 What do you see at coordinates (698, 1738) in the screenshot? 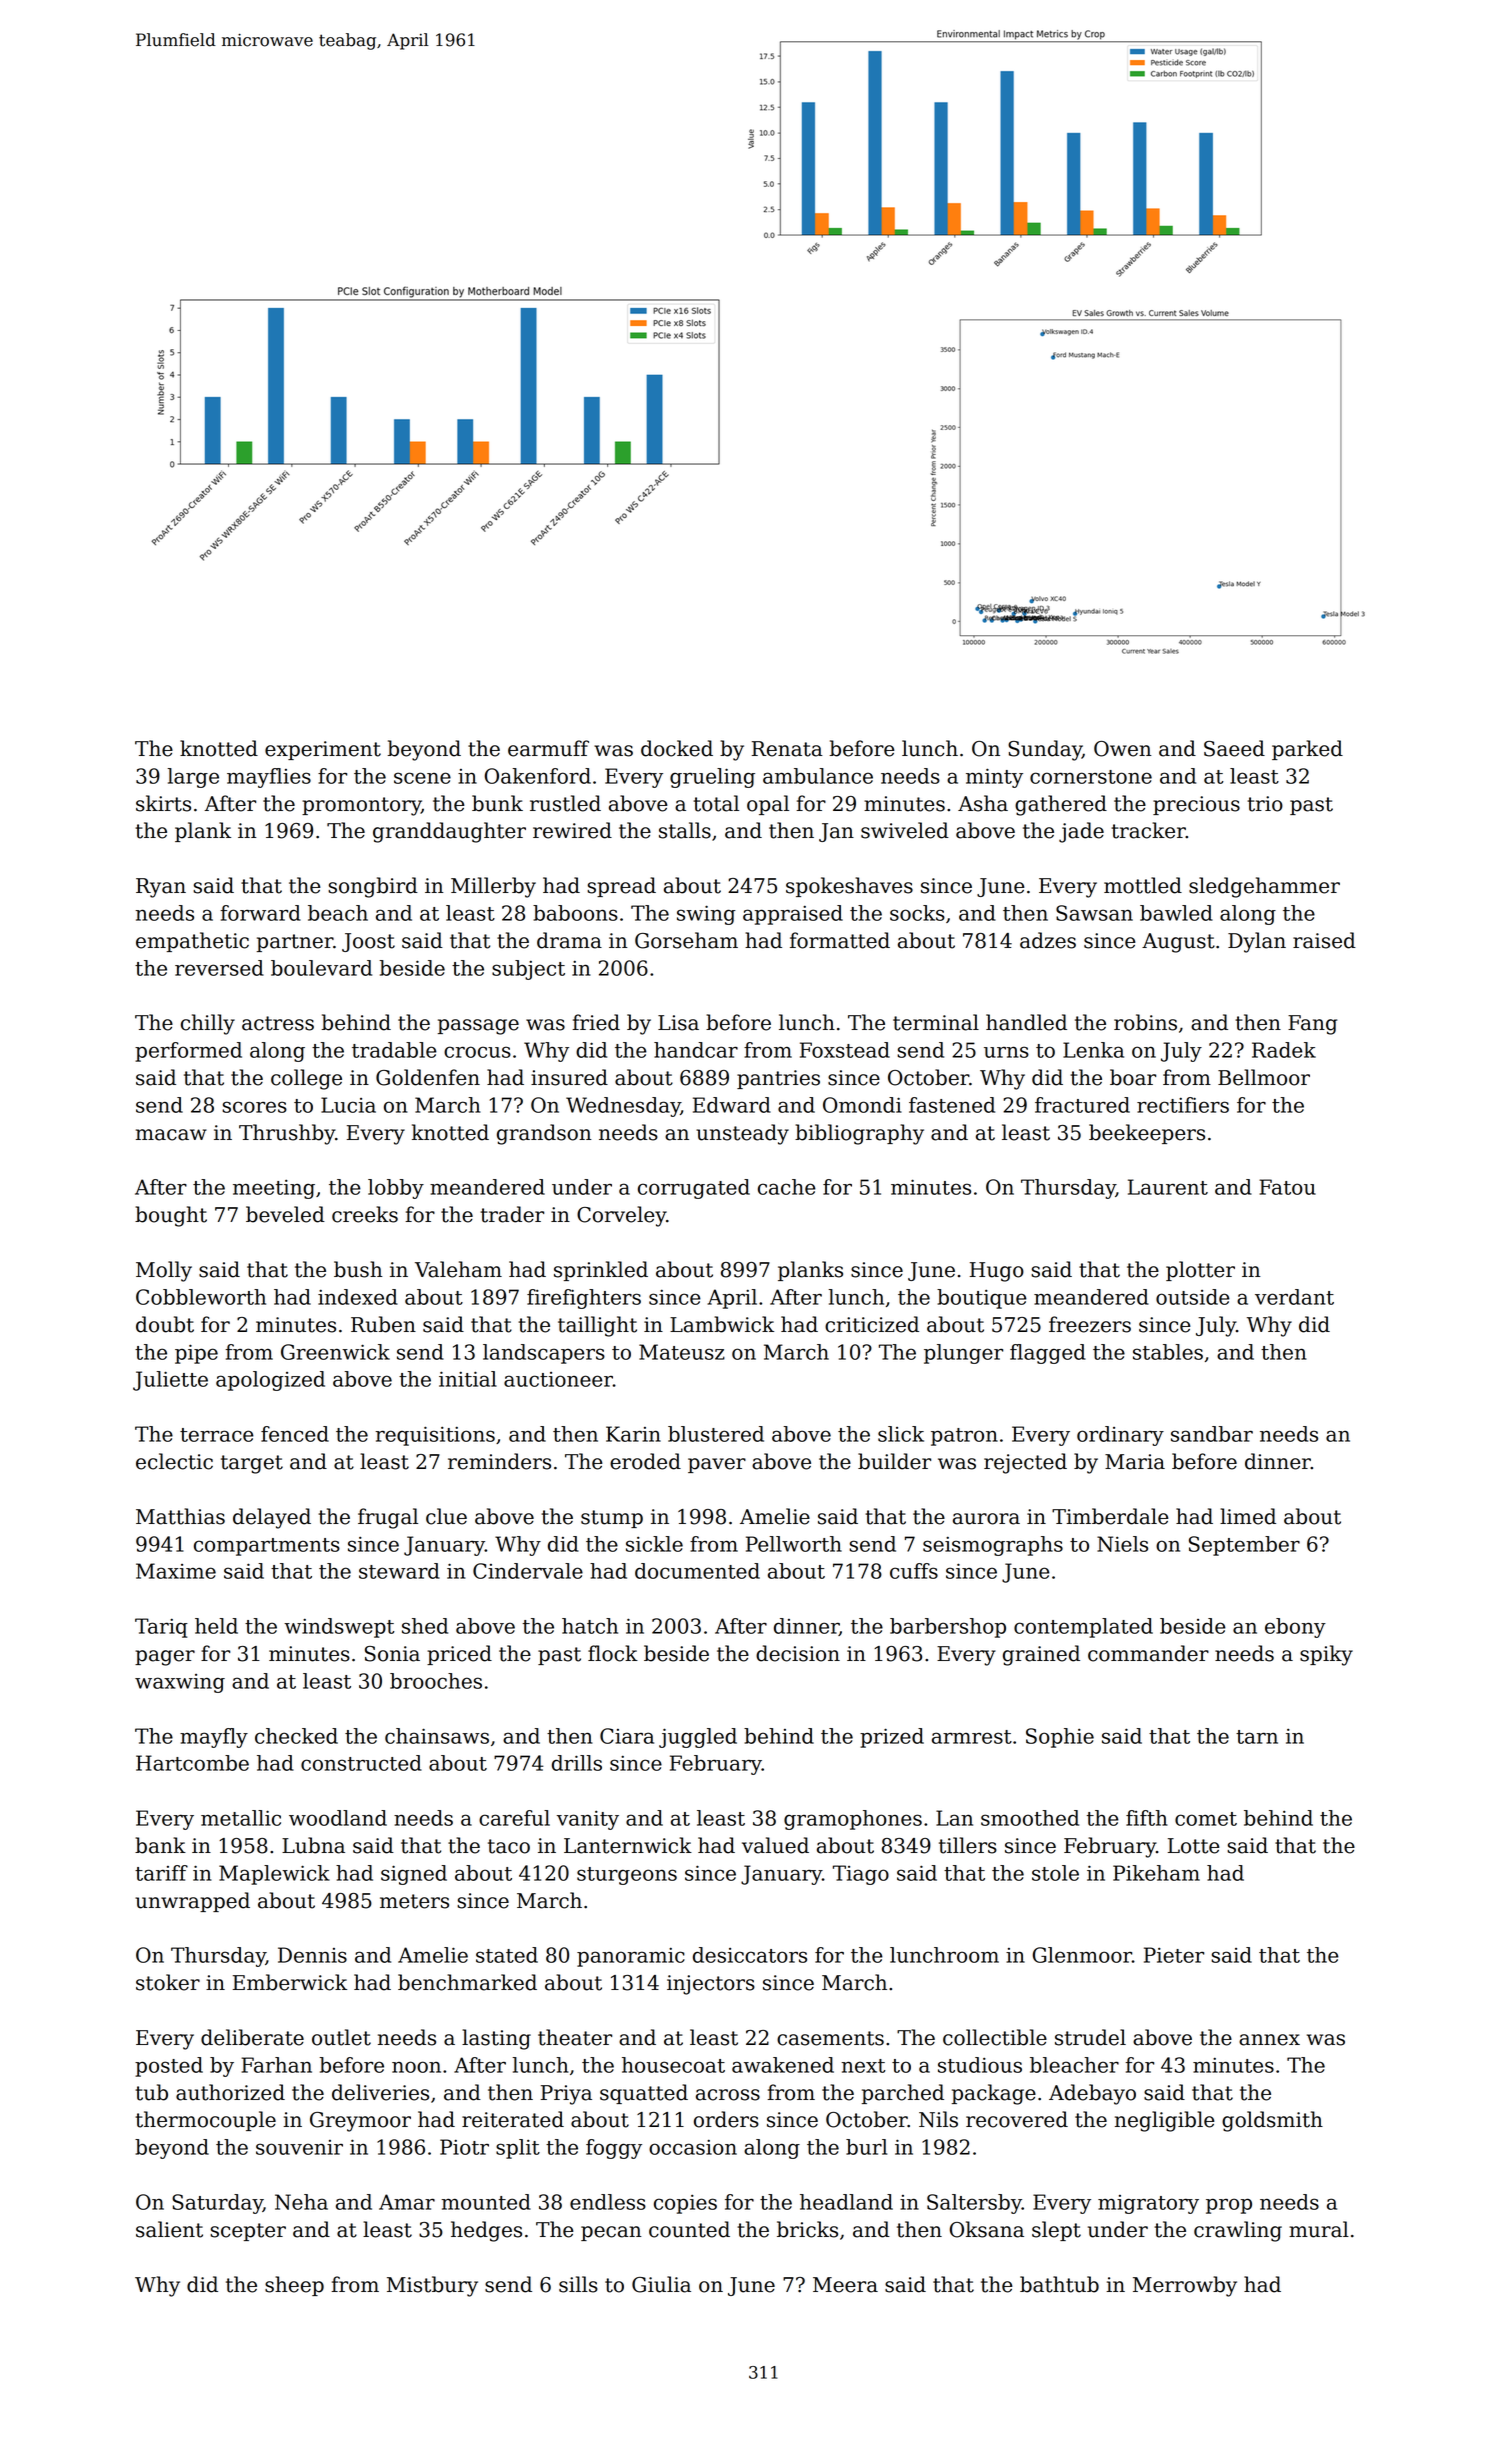
I see `juggled` at bounding box center [698, 1738].
